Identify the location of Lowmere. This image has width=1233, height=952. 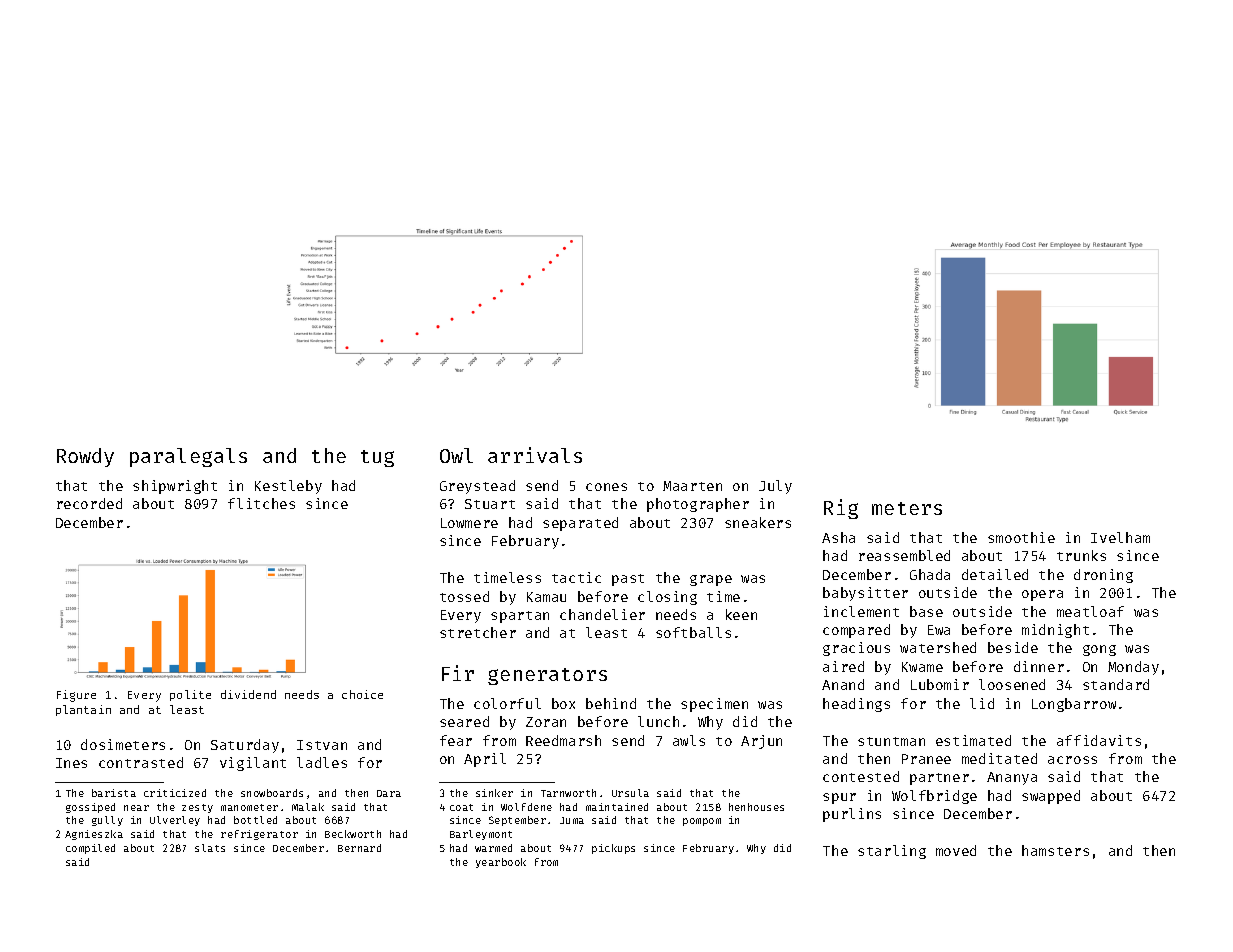
(469, 523).
